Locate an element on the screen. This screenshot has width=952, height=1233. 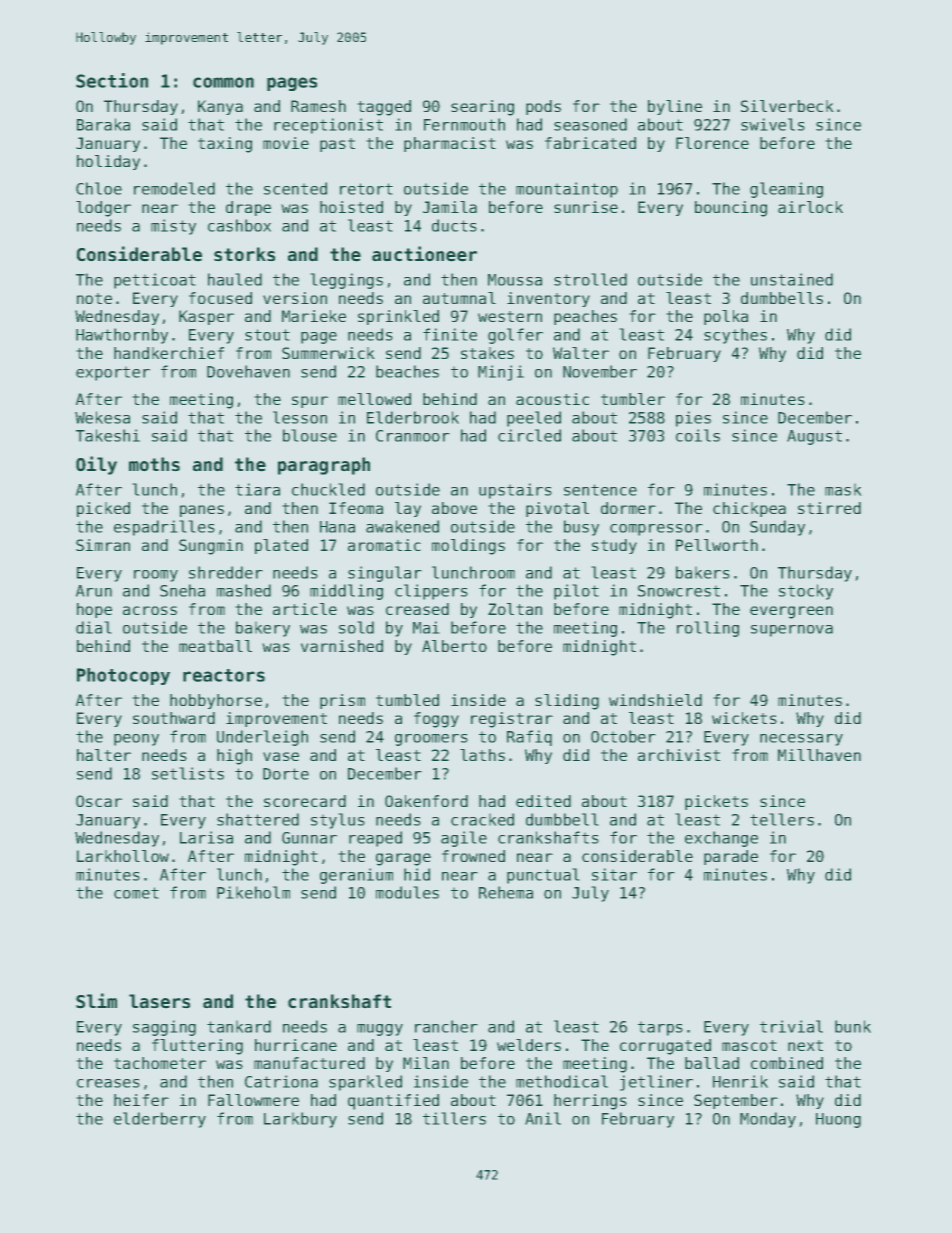
bakery is located at coordinates (263, 629).
